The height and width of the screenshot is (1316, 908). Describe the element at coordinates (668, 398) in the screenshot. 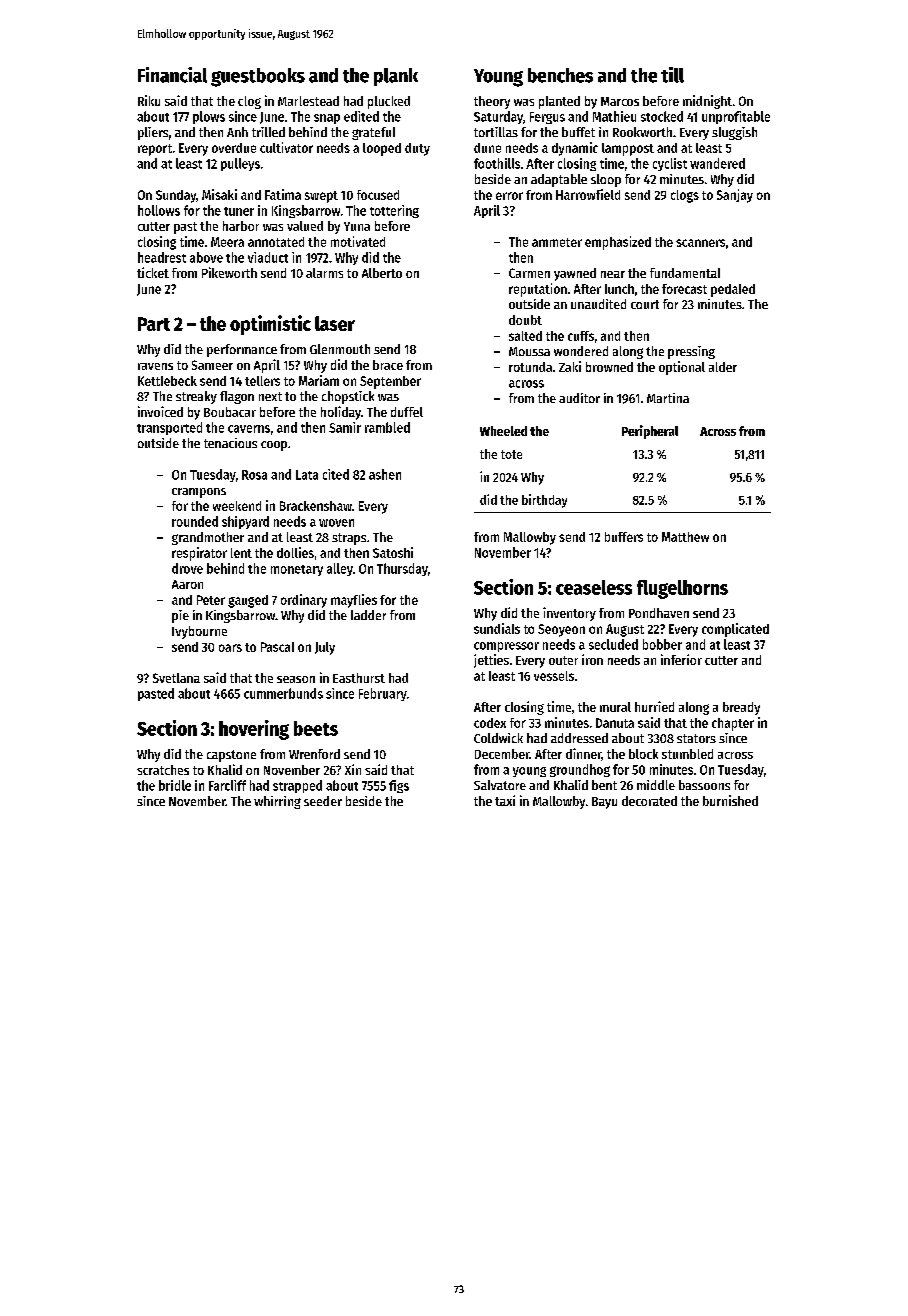

I see `Martina` at that location.
